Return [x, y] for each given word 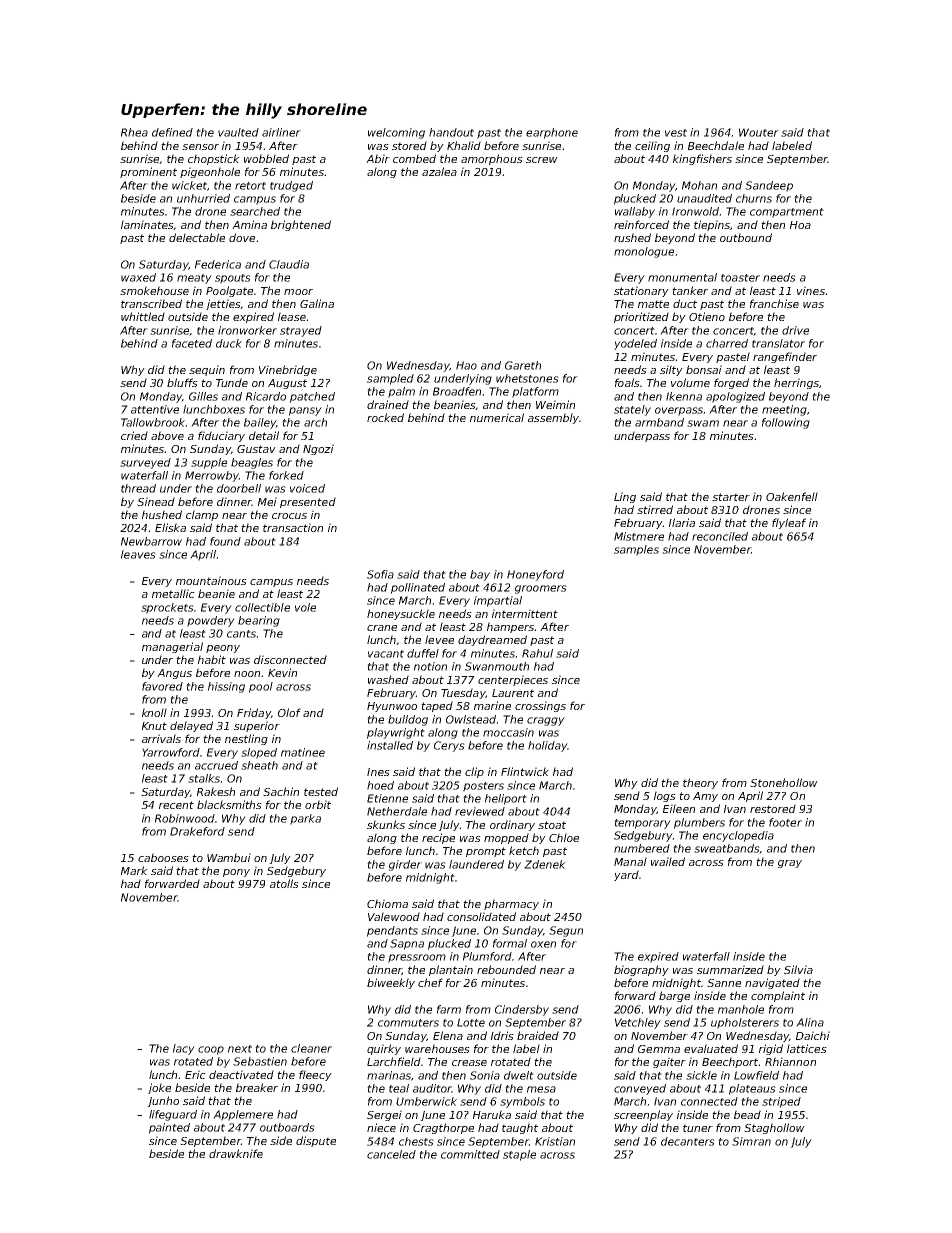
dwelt [519, 1075]
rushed [632, 237]
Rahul [537, 653]
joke [159, 1088]
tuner [698, 1128]
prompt [486, 852]
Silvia [798, 969]
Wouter [759, 132]
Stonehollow [784, 782]
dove [242, 237]
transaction [293, 527]
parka [305, 819]
